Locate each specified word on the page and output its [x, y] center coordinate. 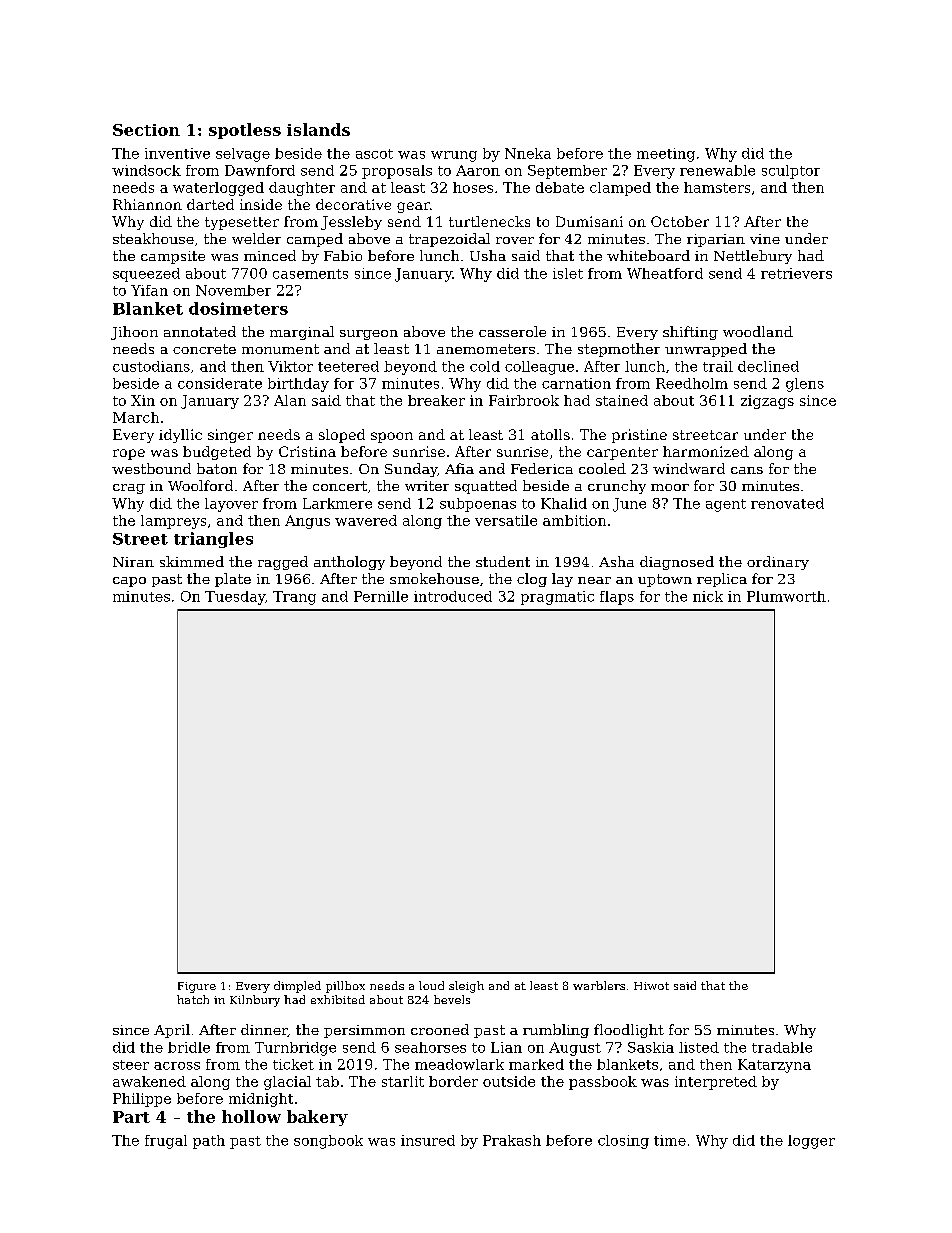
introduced [453, 596]
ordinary [778, 563]
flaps [617, 598]
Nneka [528, 153]
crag [129, 489]
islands [318, 129]
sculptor [791, 172]
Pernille [381, 596]
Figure [197, 987]
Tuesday [235, 598]
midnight [261, 1100]
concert [340, 486]
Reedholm [692, 383]
